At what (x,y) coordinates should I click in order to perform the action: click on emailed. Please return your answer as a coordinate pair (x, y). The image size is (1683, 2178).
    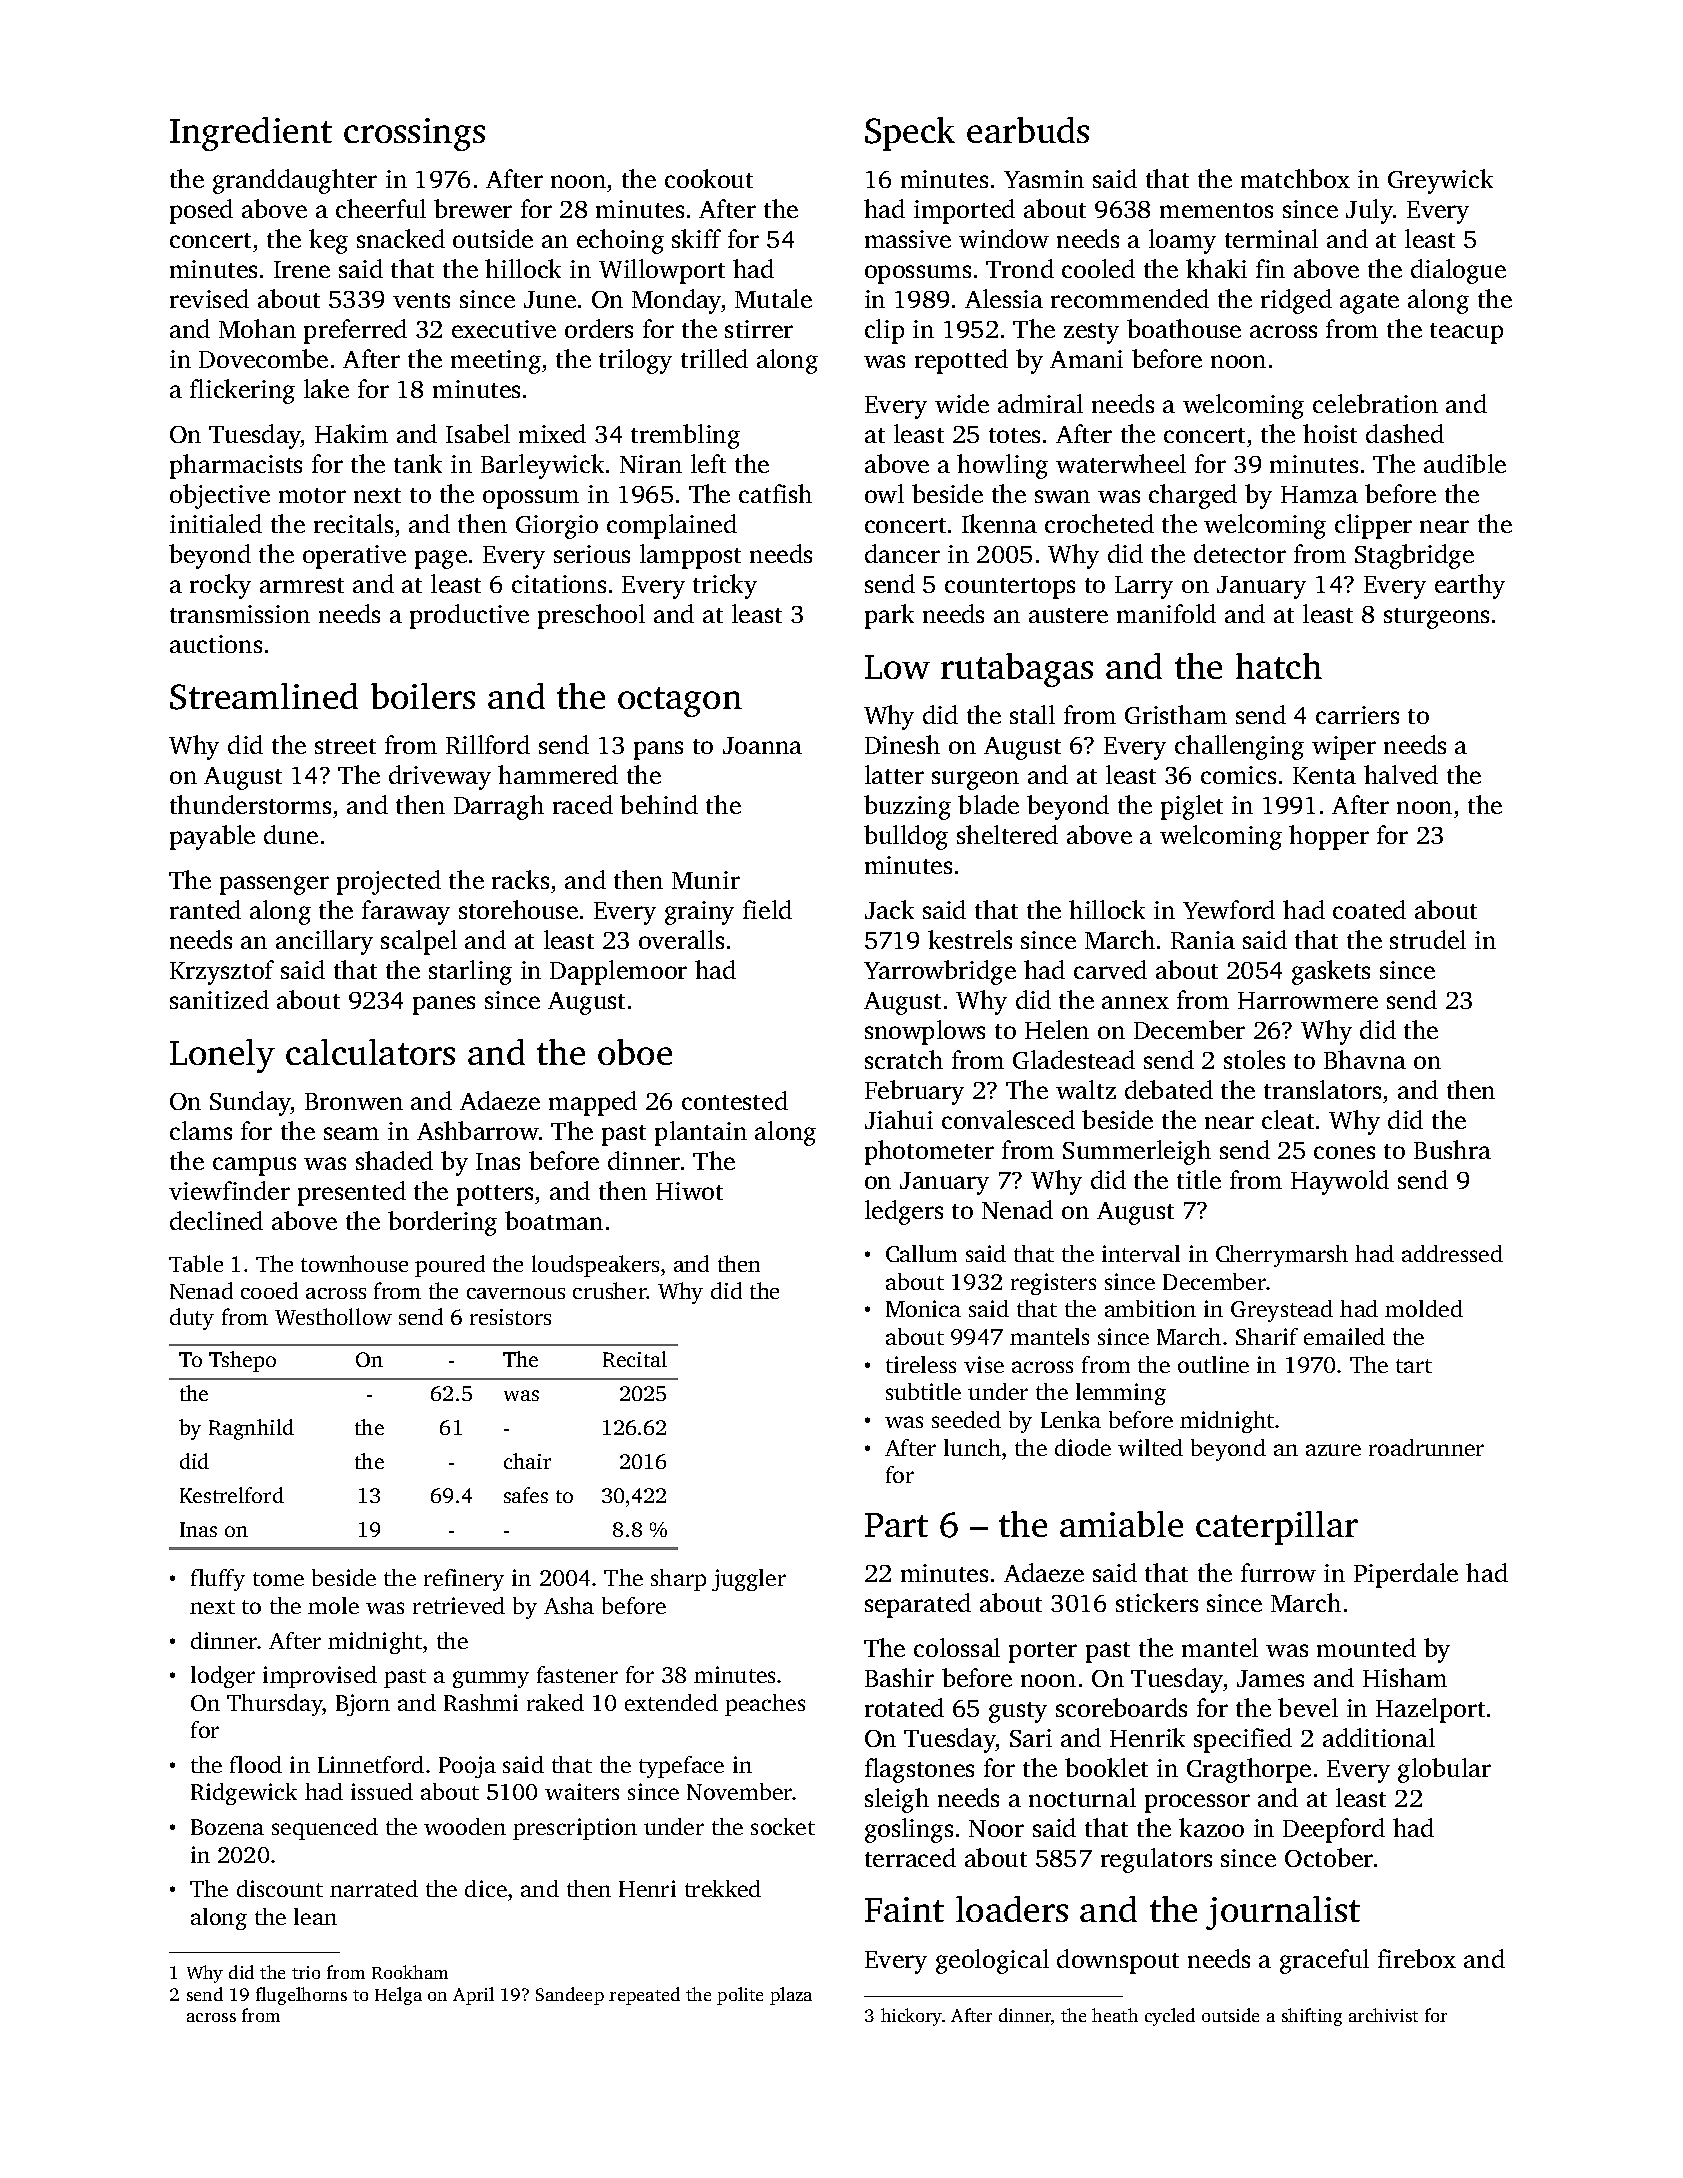
    Looking at the image, I should click on (1344, 1336).
